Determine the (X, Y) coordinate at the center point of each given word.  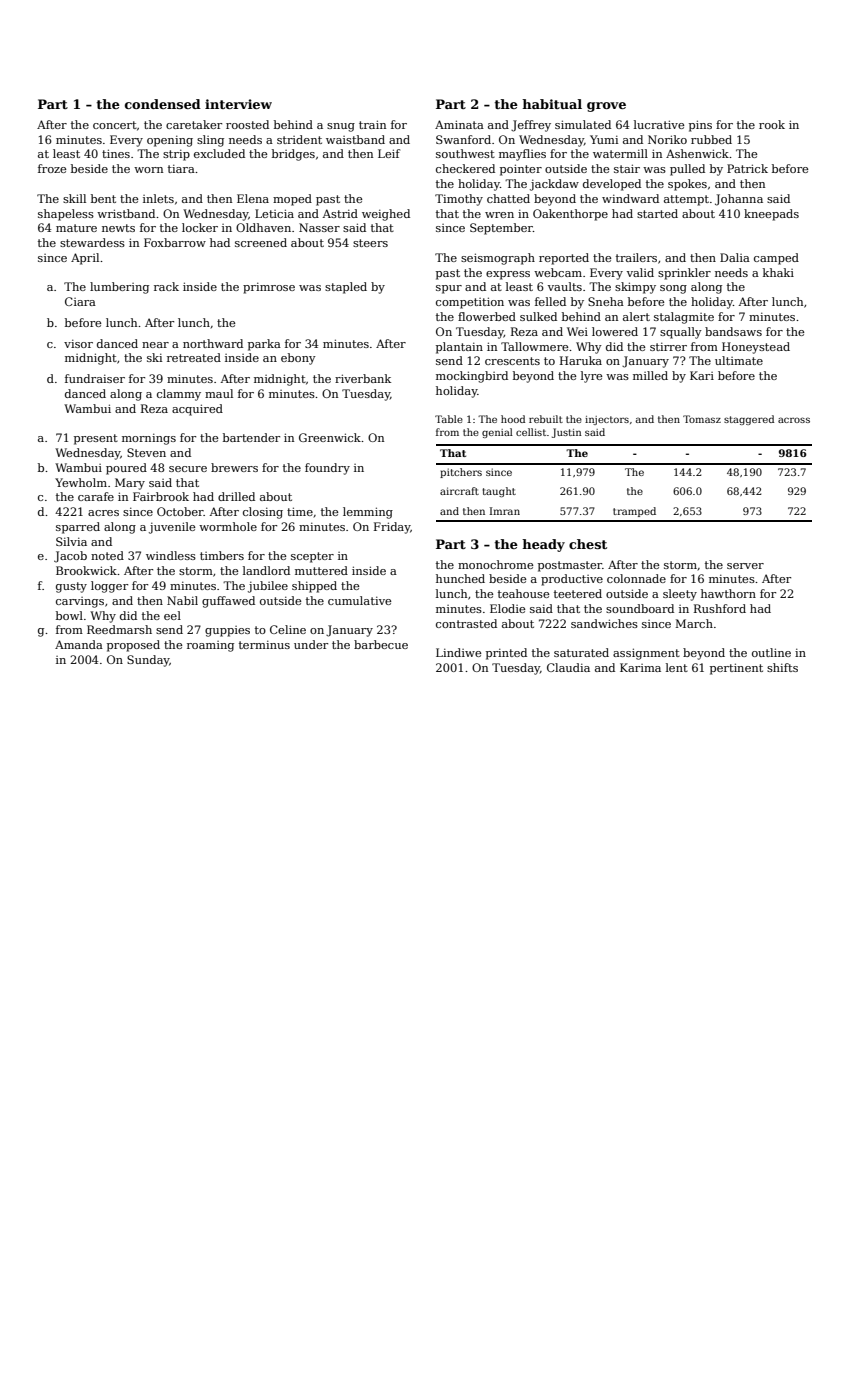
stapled (346, 288)
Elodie (507, 608)
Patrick (747, 168)
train (372, 124)
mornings (149, 439)
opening (170, 141)
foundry (327, 469)
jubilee (268, 587)
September (501, 229)
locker (200, 227)
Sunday (148, 661)
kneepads (771, 215)
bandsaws (733, 331)
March (694, 623)
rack (166, 286)
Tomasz (702, 419)
